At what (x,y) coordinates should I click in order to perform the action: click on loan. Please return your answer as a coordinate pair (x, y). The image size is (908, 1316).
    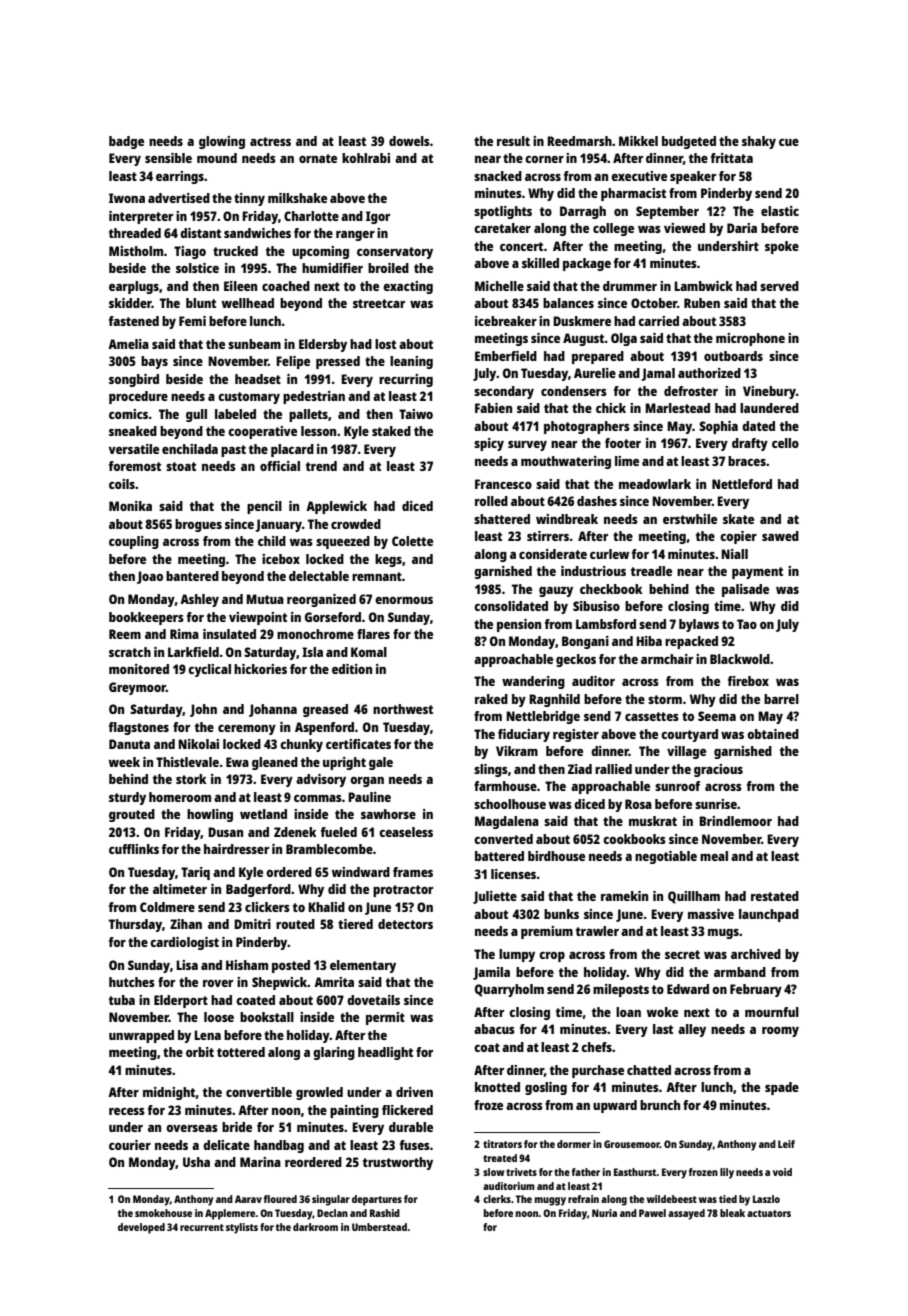
    Looking at the image, I should click on (628, 1012).
